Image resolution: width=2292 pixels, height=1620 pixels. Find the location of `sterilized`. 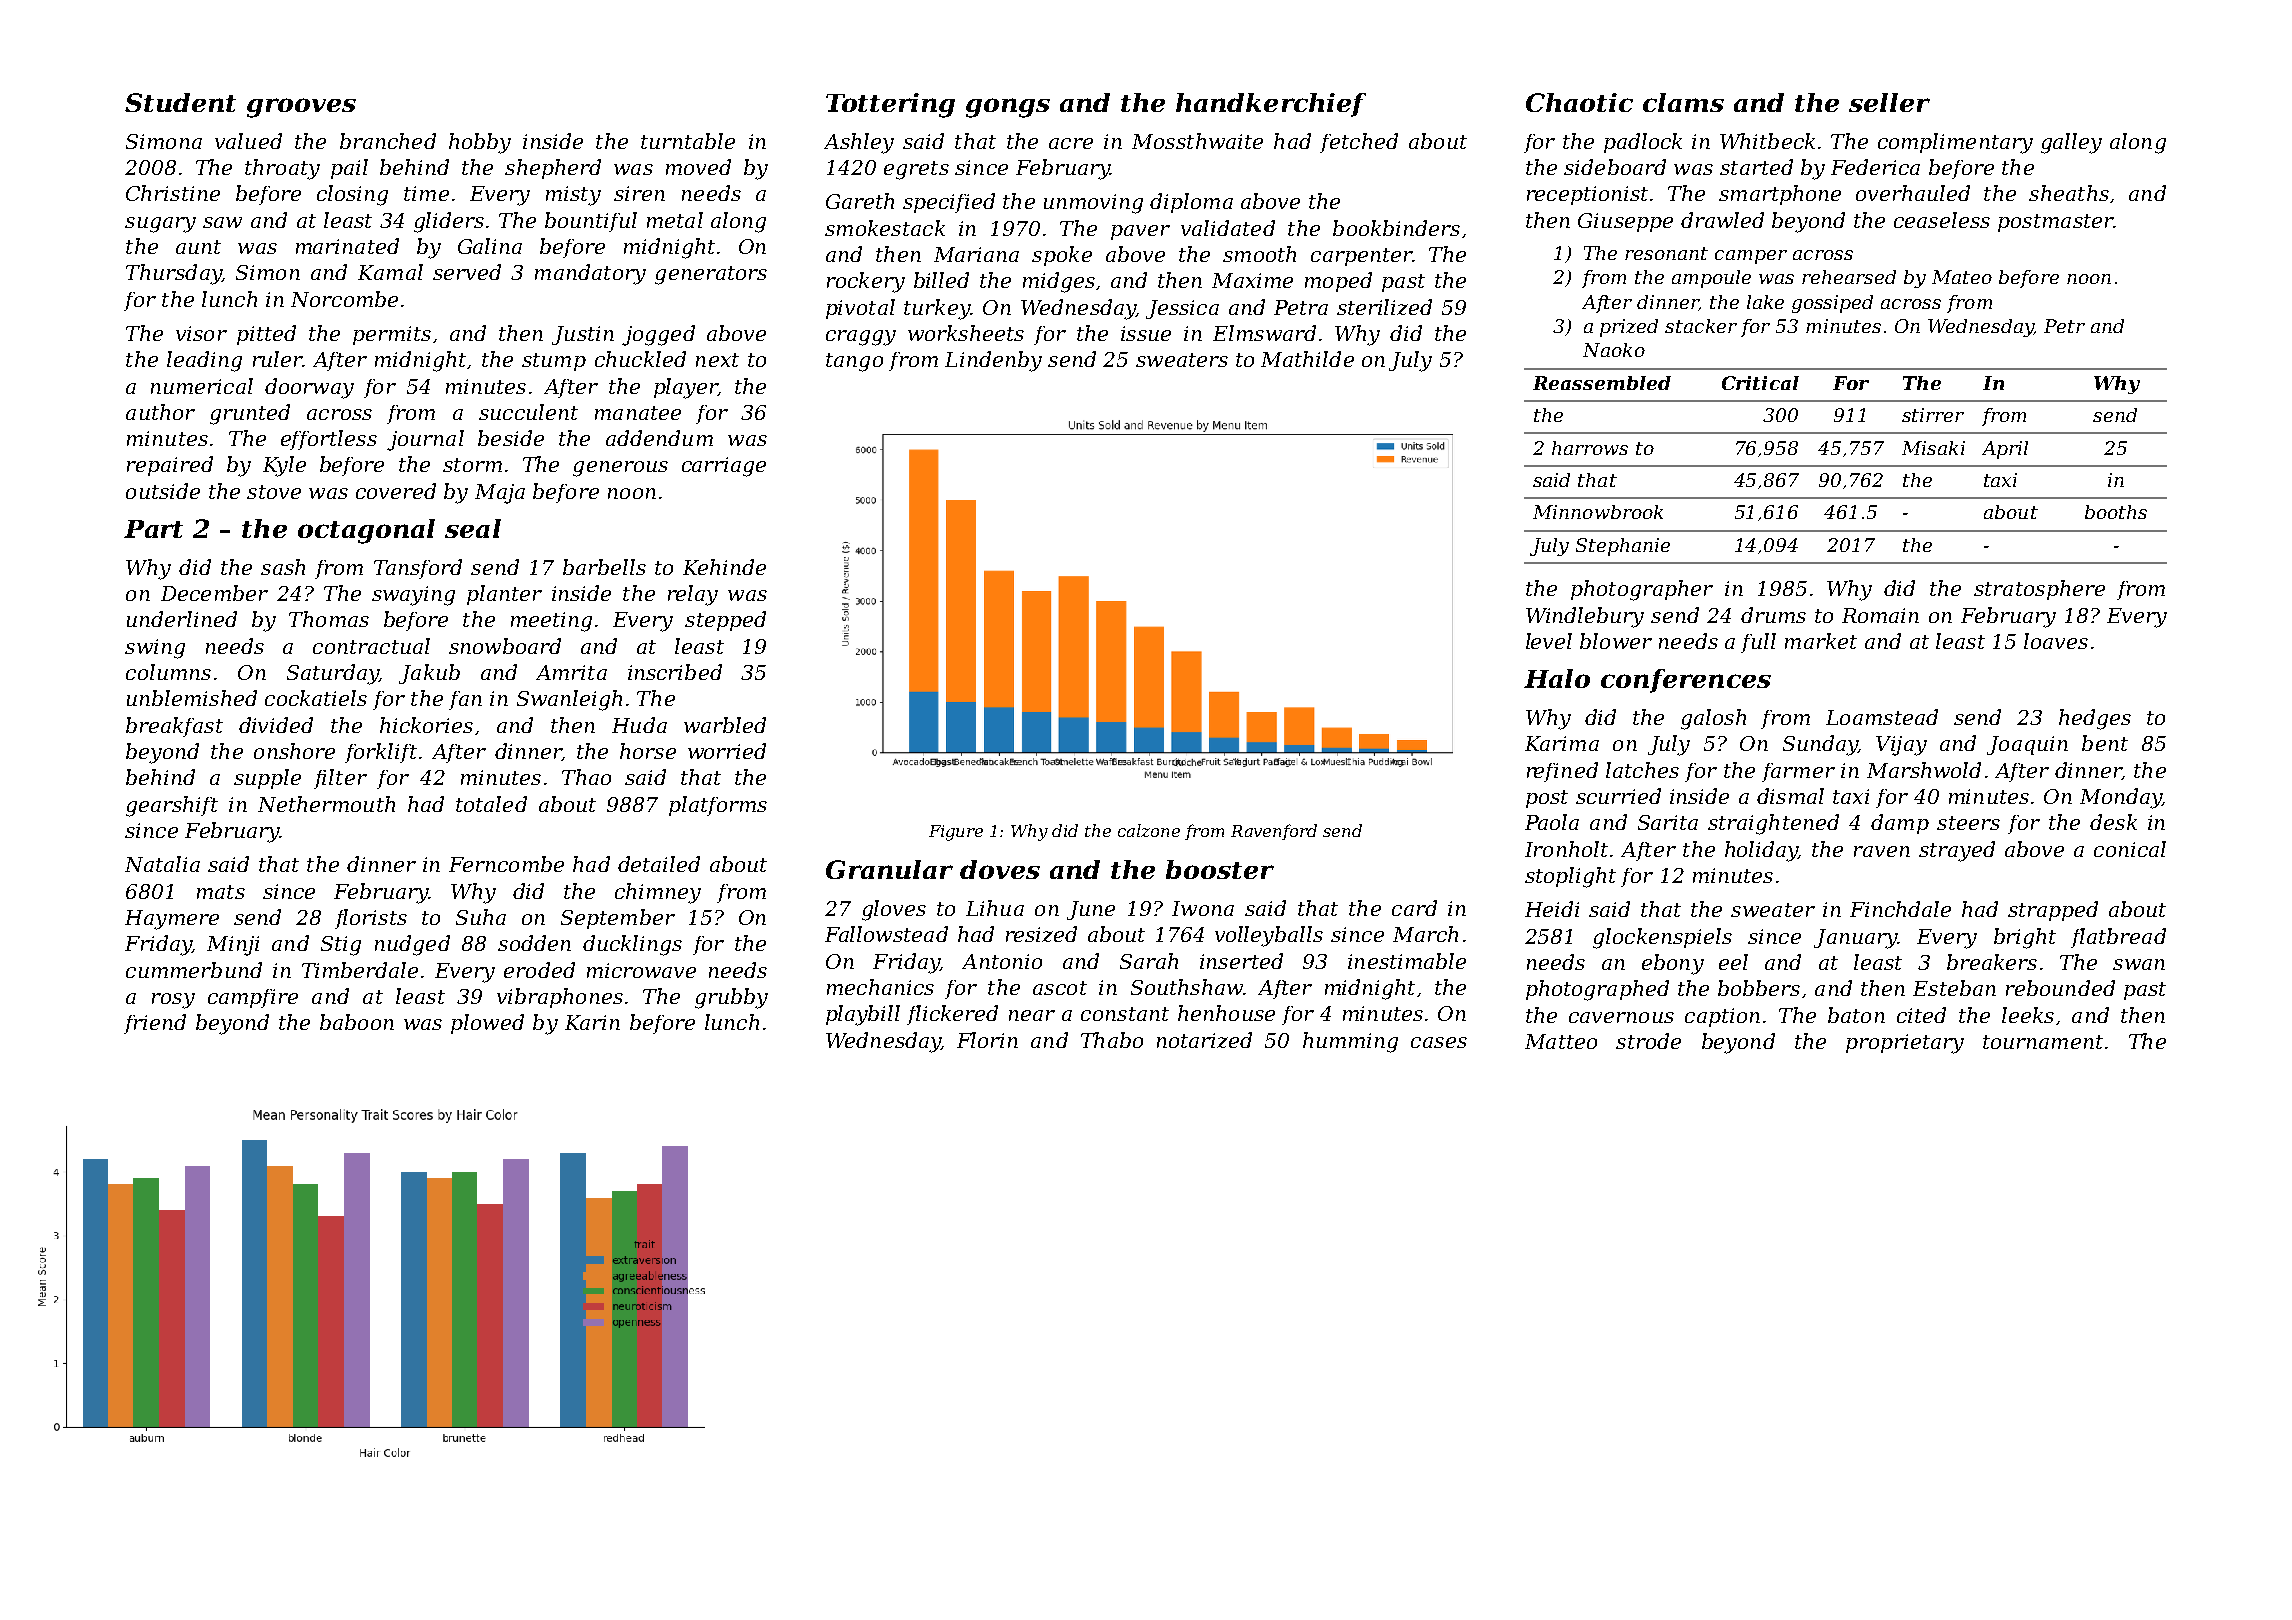

sterilized is located at coordinates (1384, 307).
